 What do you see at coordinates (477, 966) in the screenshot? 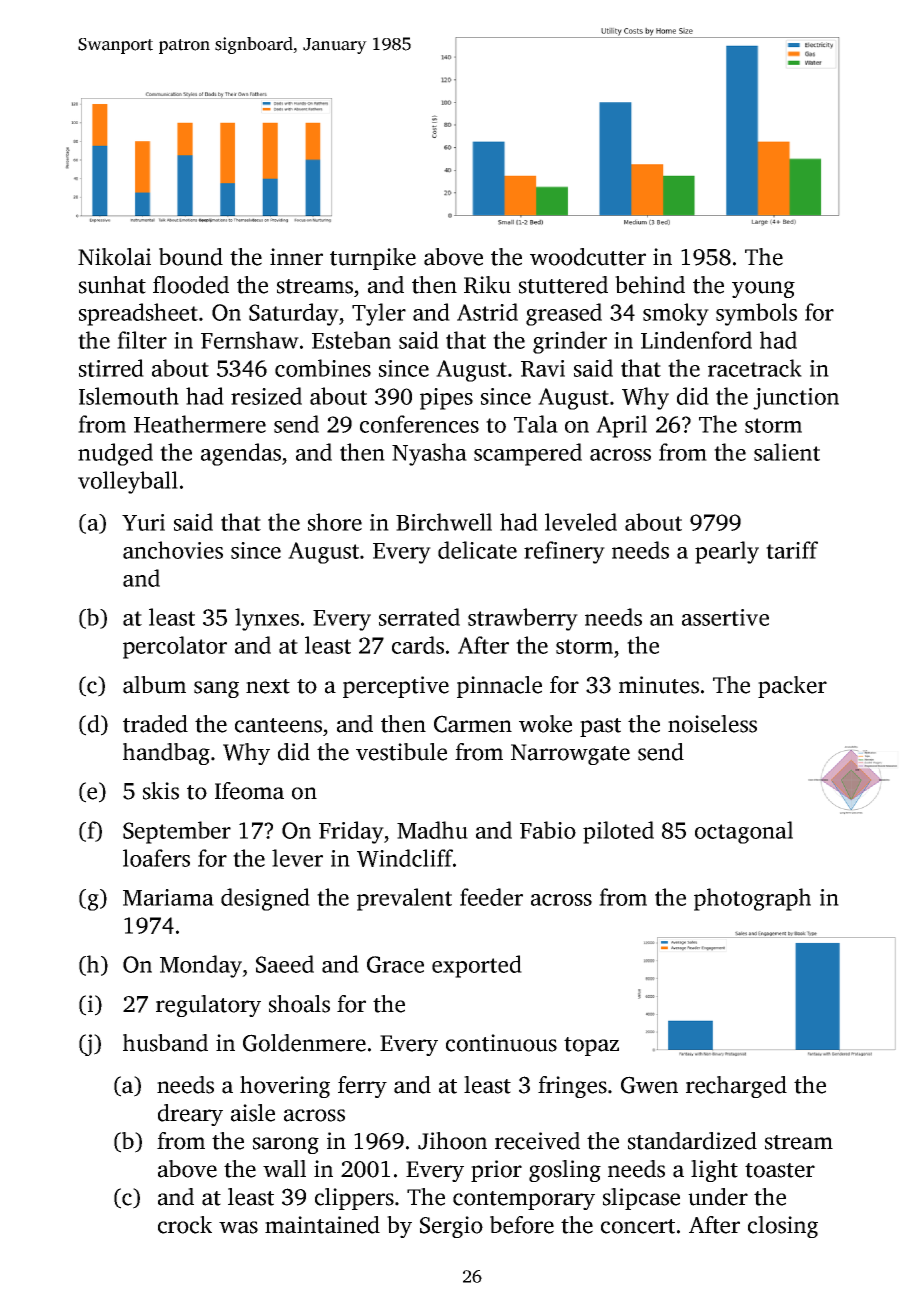
I see `exported` at bounding box center [477, 966].
